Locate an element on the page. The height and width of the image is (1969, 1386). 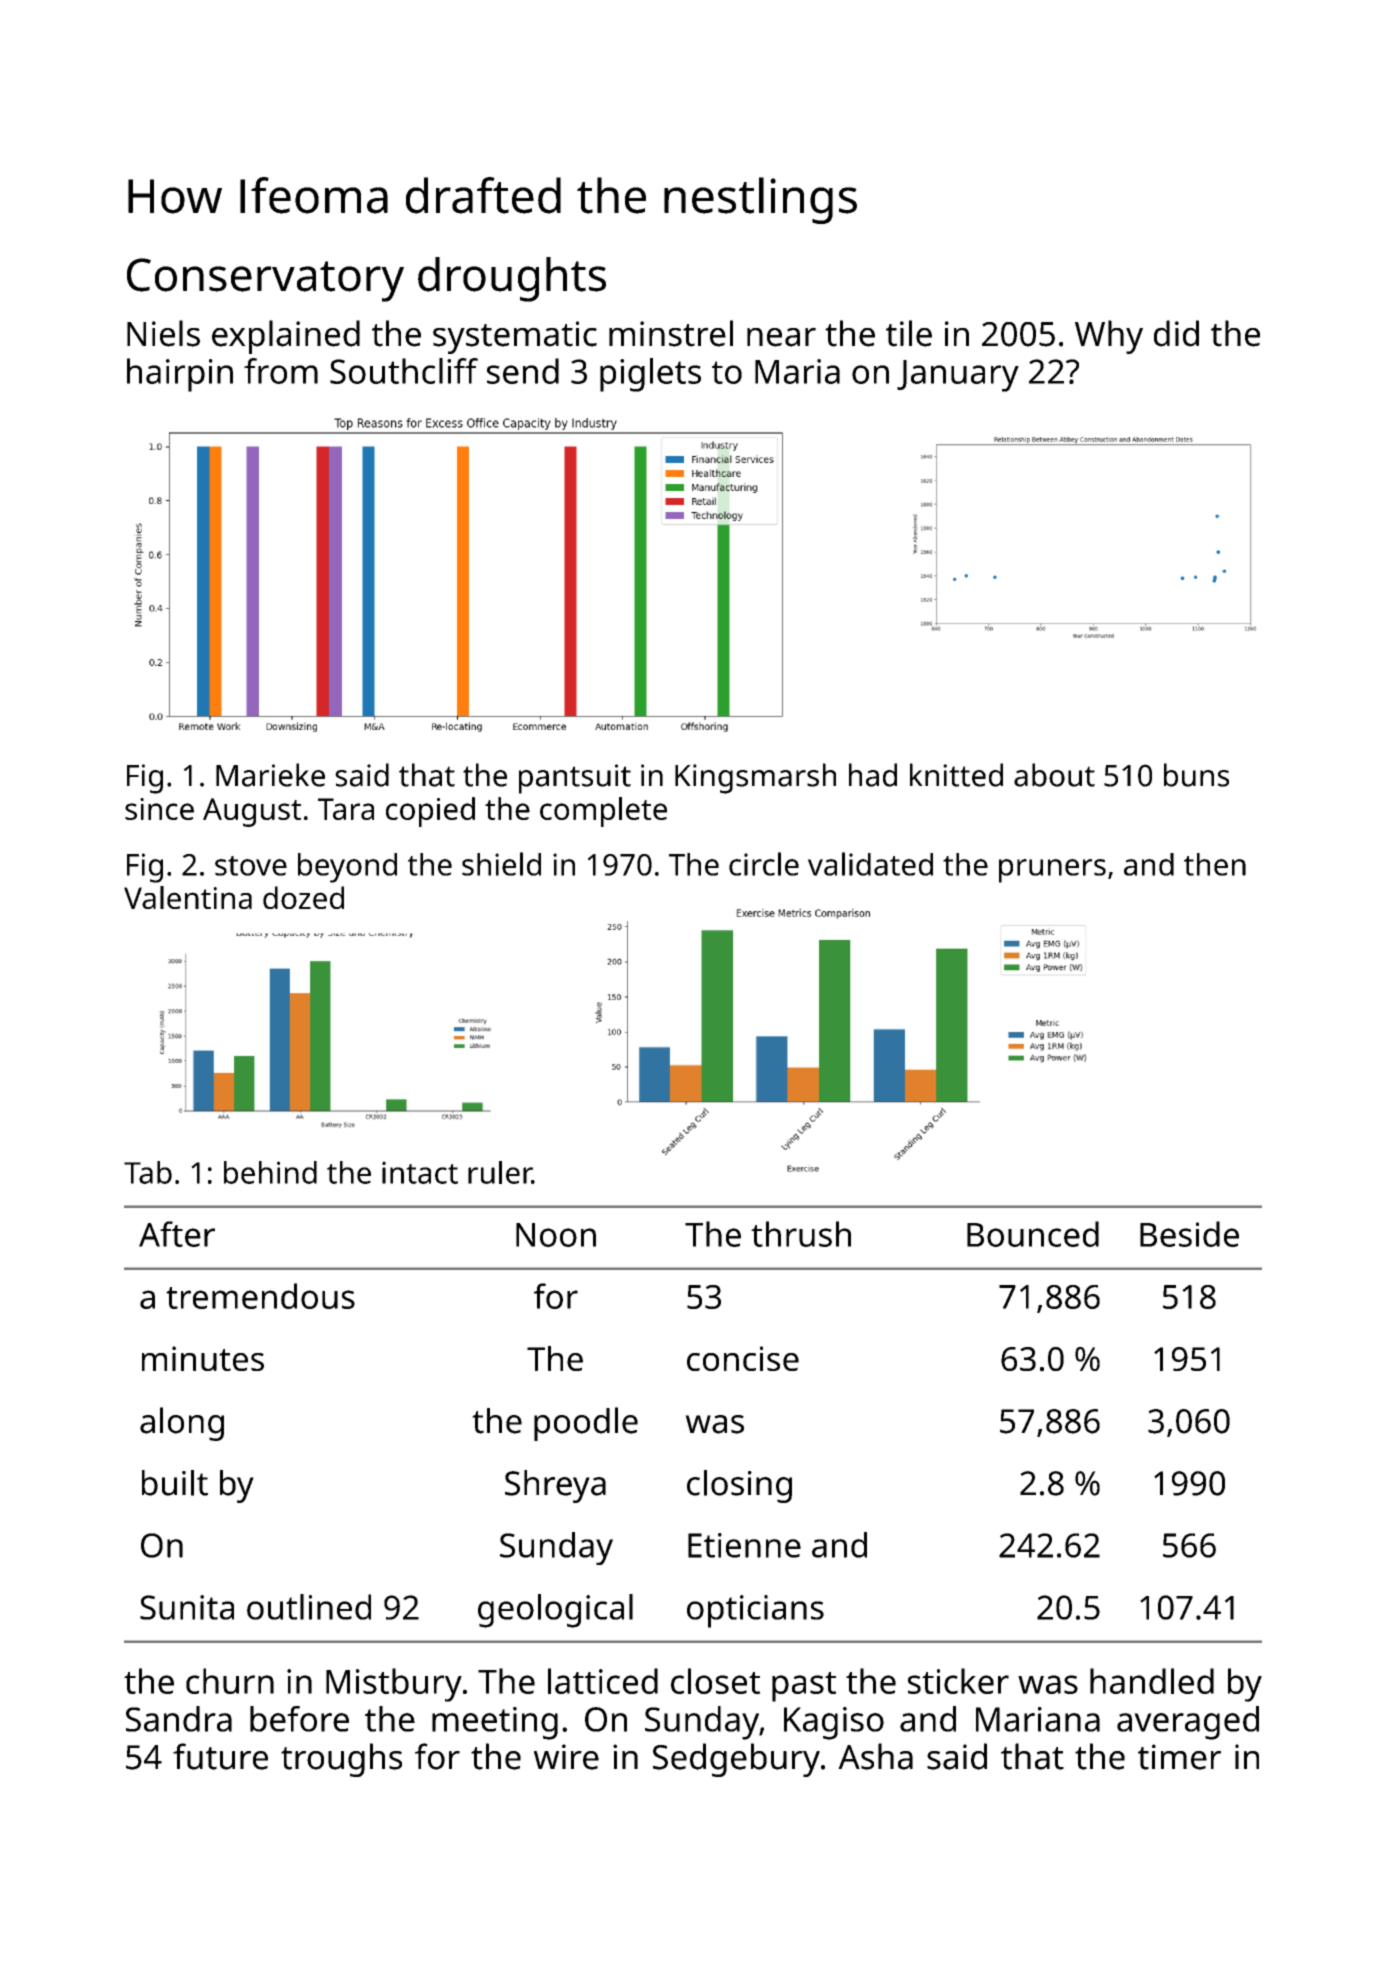
had is located at coordinates (873, 775).
